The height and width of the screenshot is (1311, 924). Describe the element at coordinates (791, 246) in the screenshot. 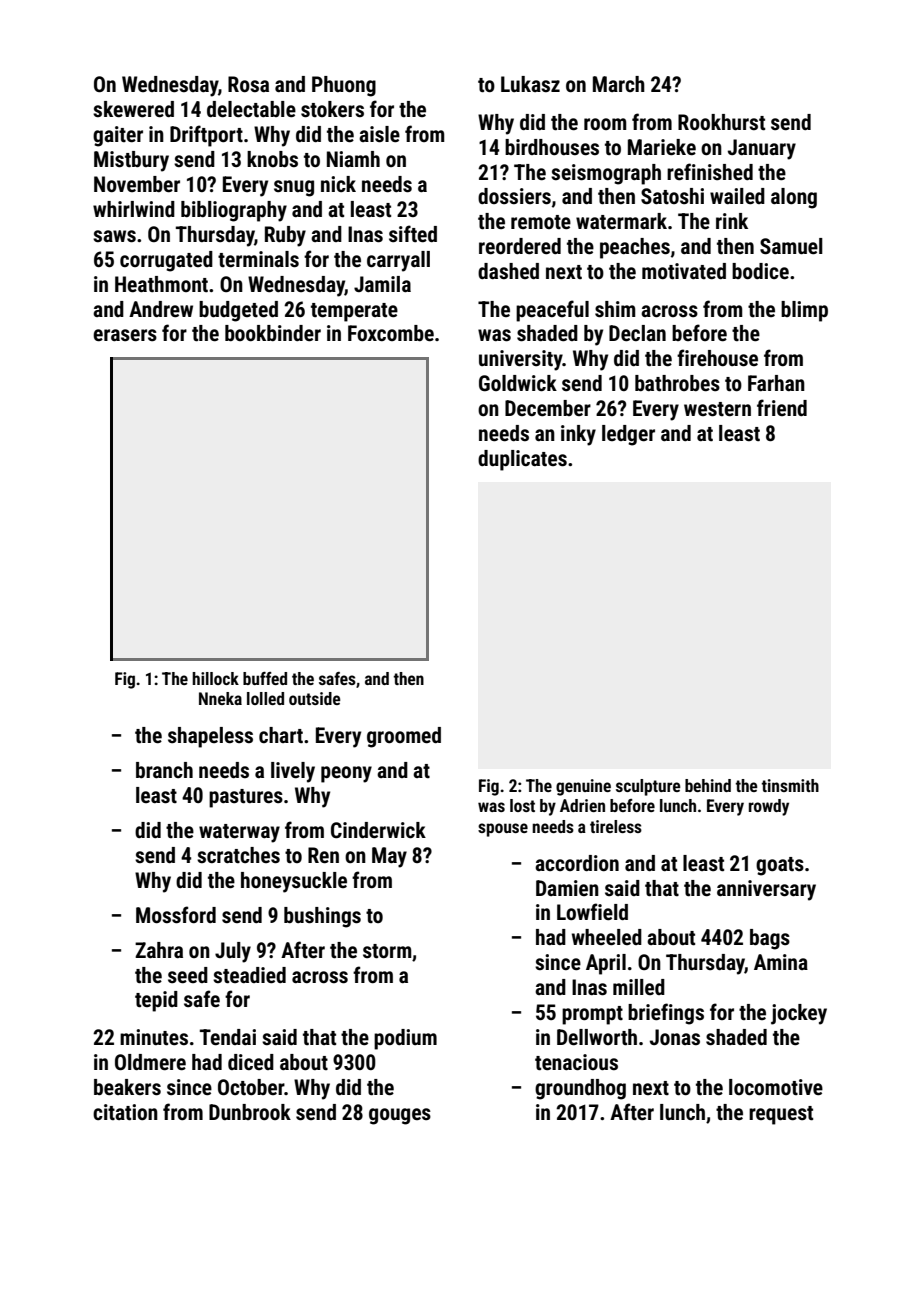

I see `Samuel` at that location.
